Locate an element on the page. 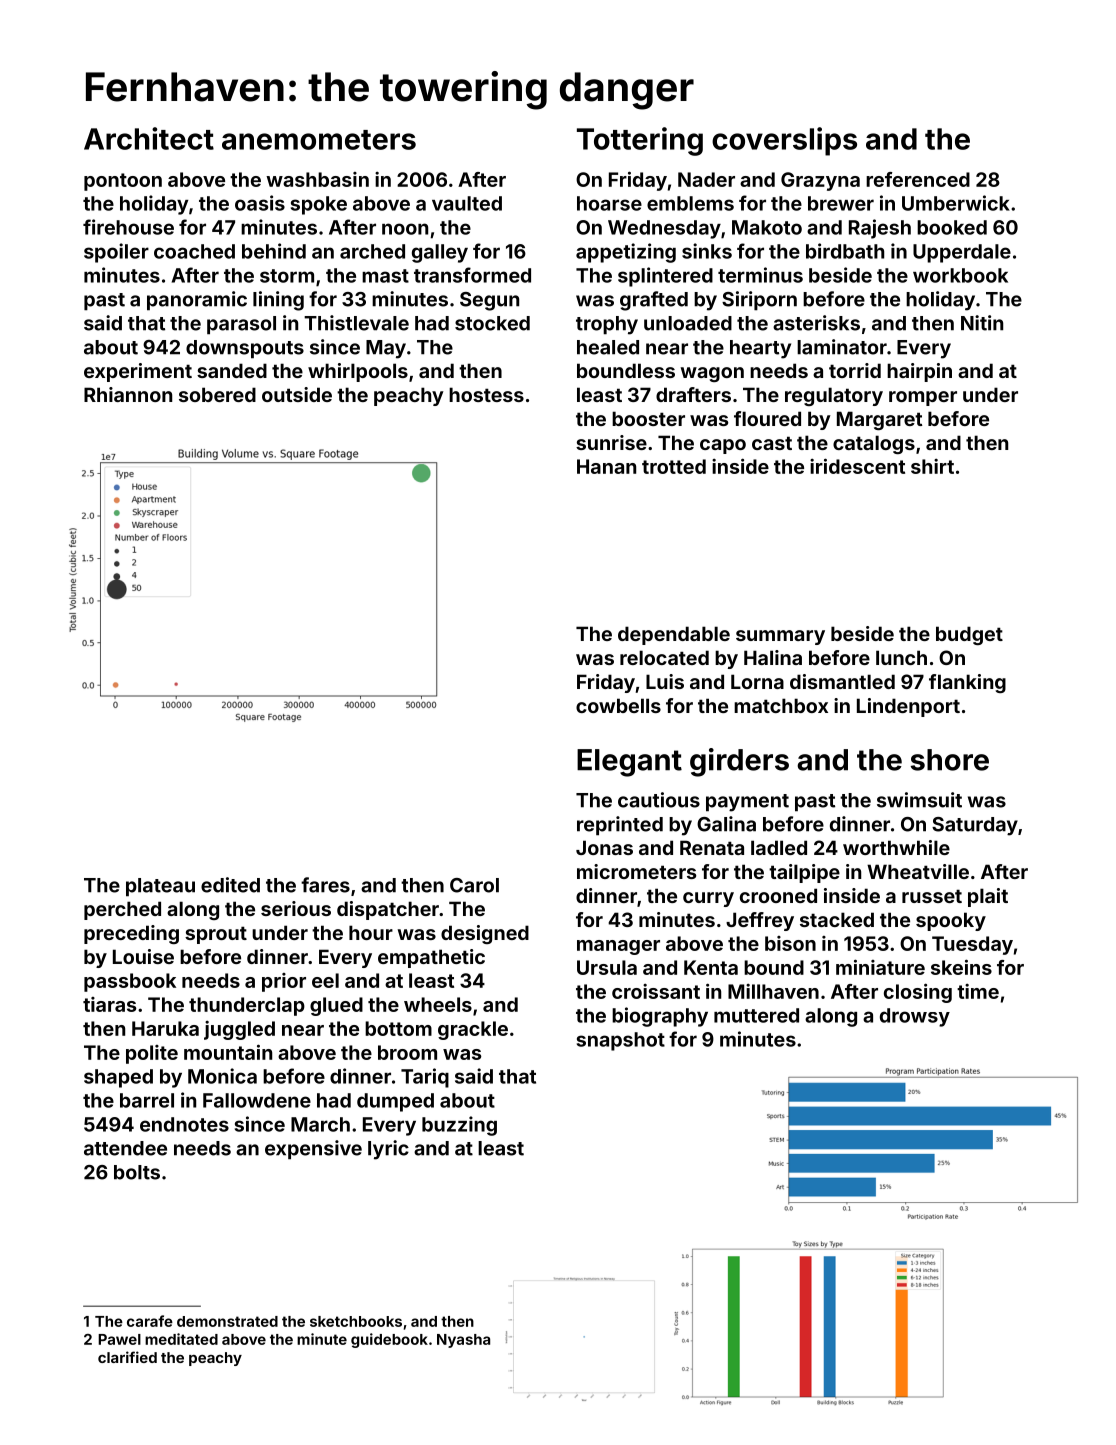 Image resolution: width=1116 pixels, height=1445 pixels. drowsy is located at coordinates (915, 1017).
